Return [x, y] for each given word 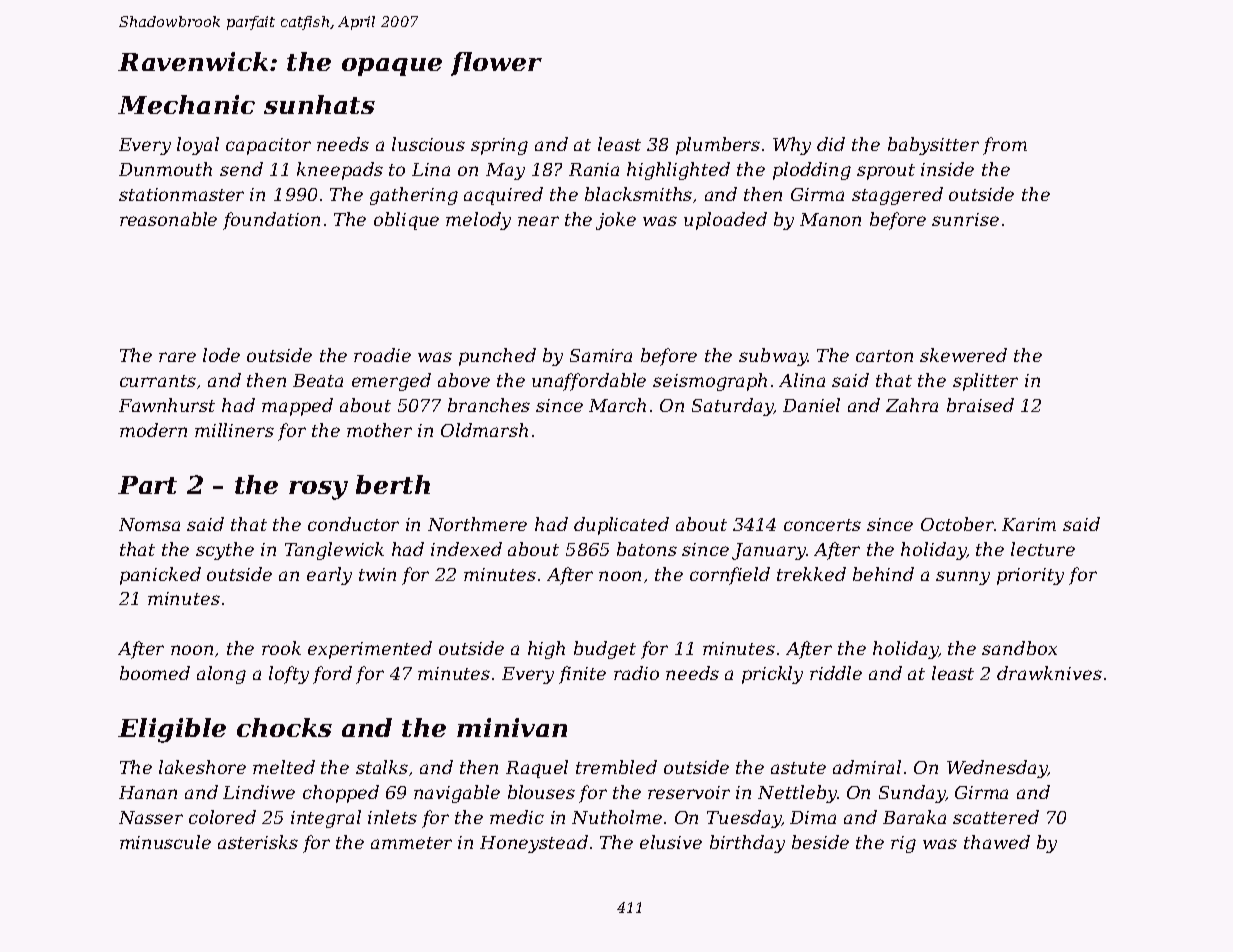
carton [884, 356]
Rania [594, 169]
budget [605, 650]
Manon [830, 219]
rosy [318, 490]
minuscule [165, 842]
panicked [160, 576]
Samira [601, 355]
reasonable [168, 219]
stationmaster [181, 194]
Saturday [733, 407]
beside [820, 842]
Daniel [811, 405]
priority [1030, 576]
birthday [747, 844]
